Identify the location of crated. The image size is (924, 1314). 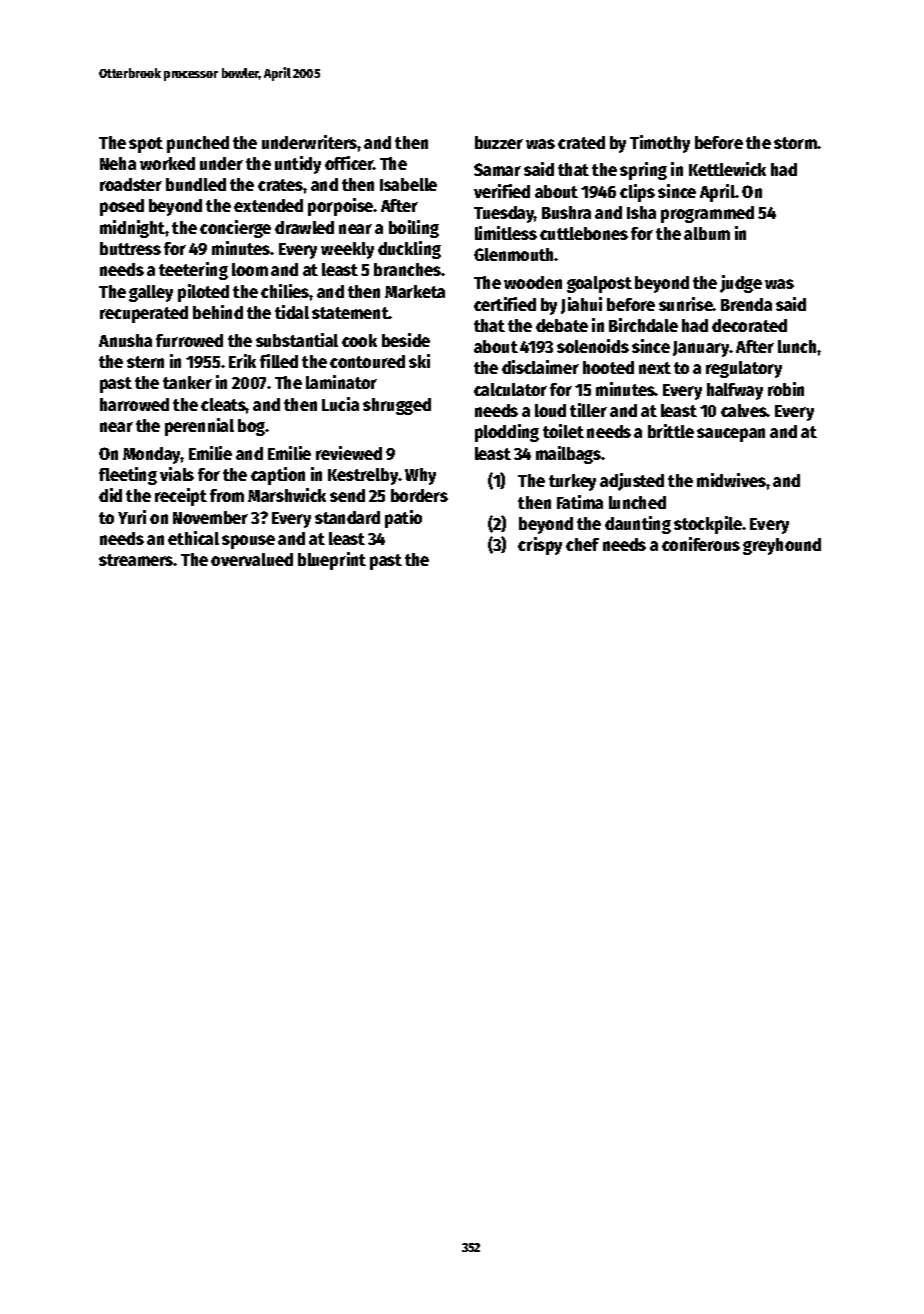
(581, 142).
